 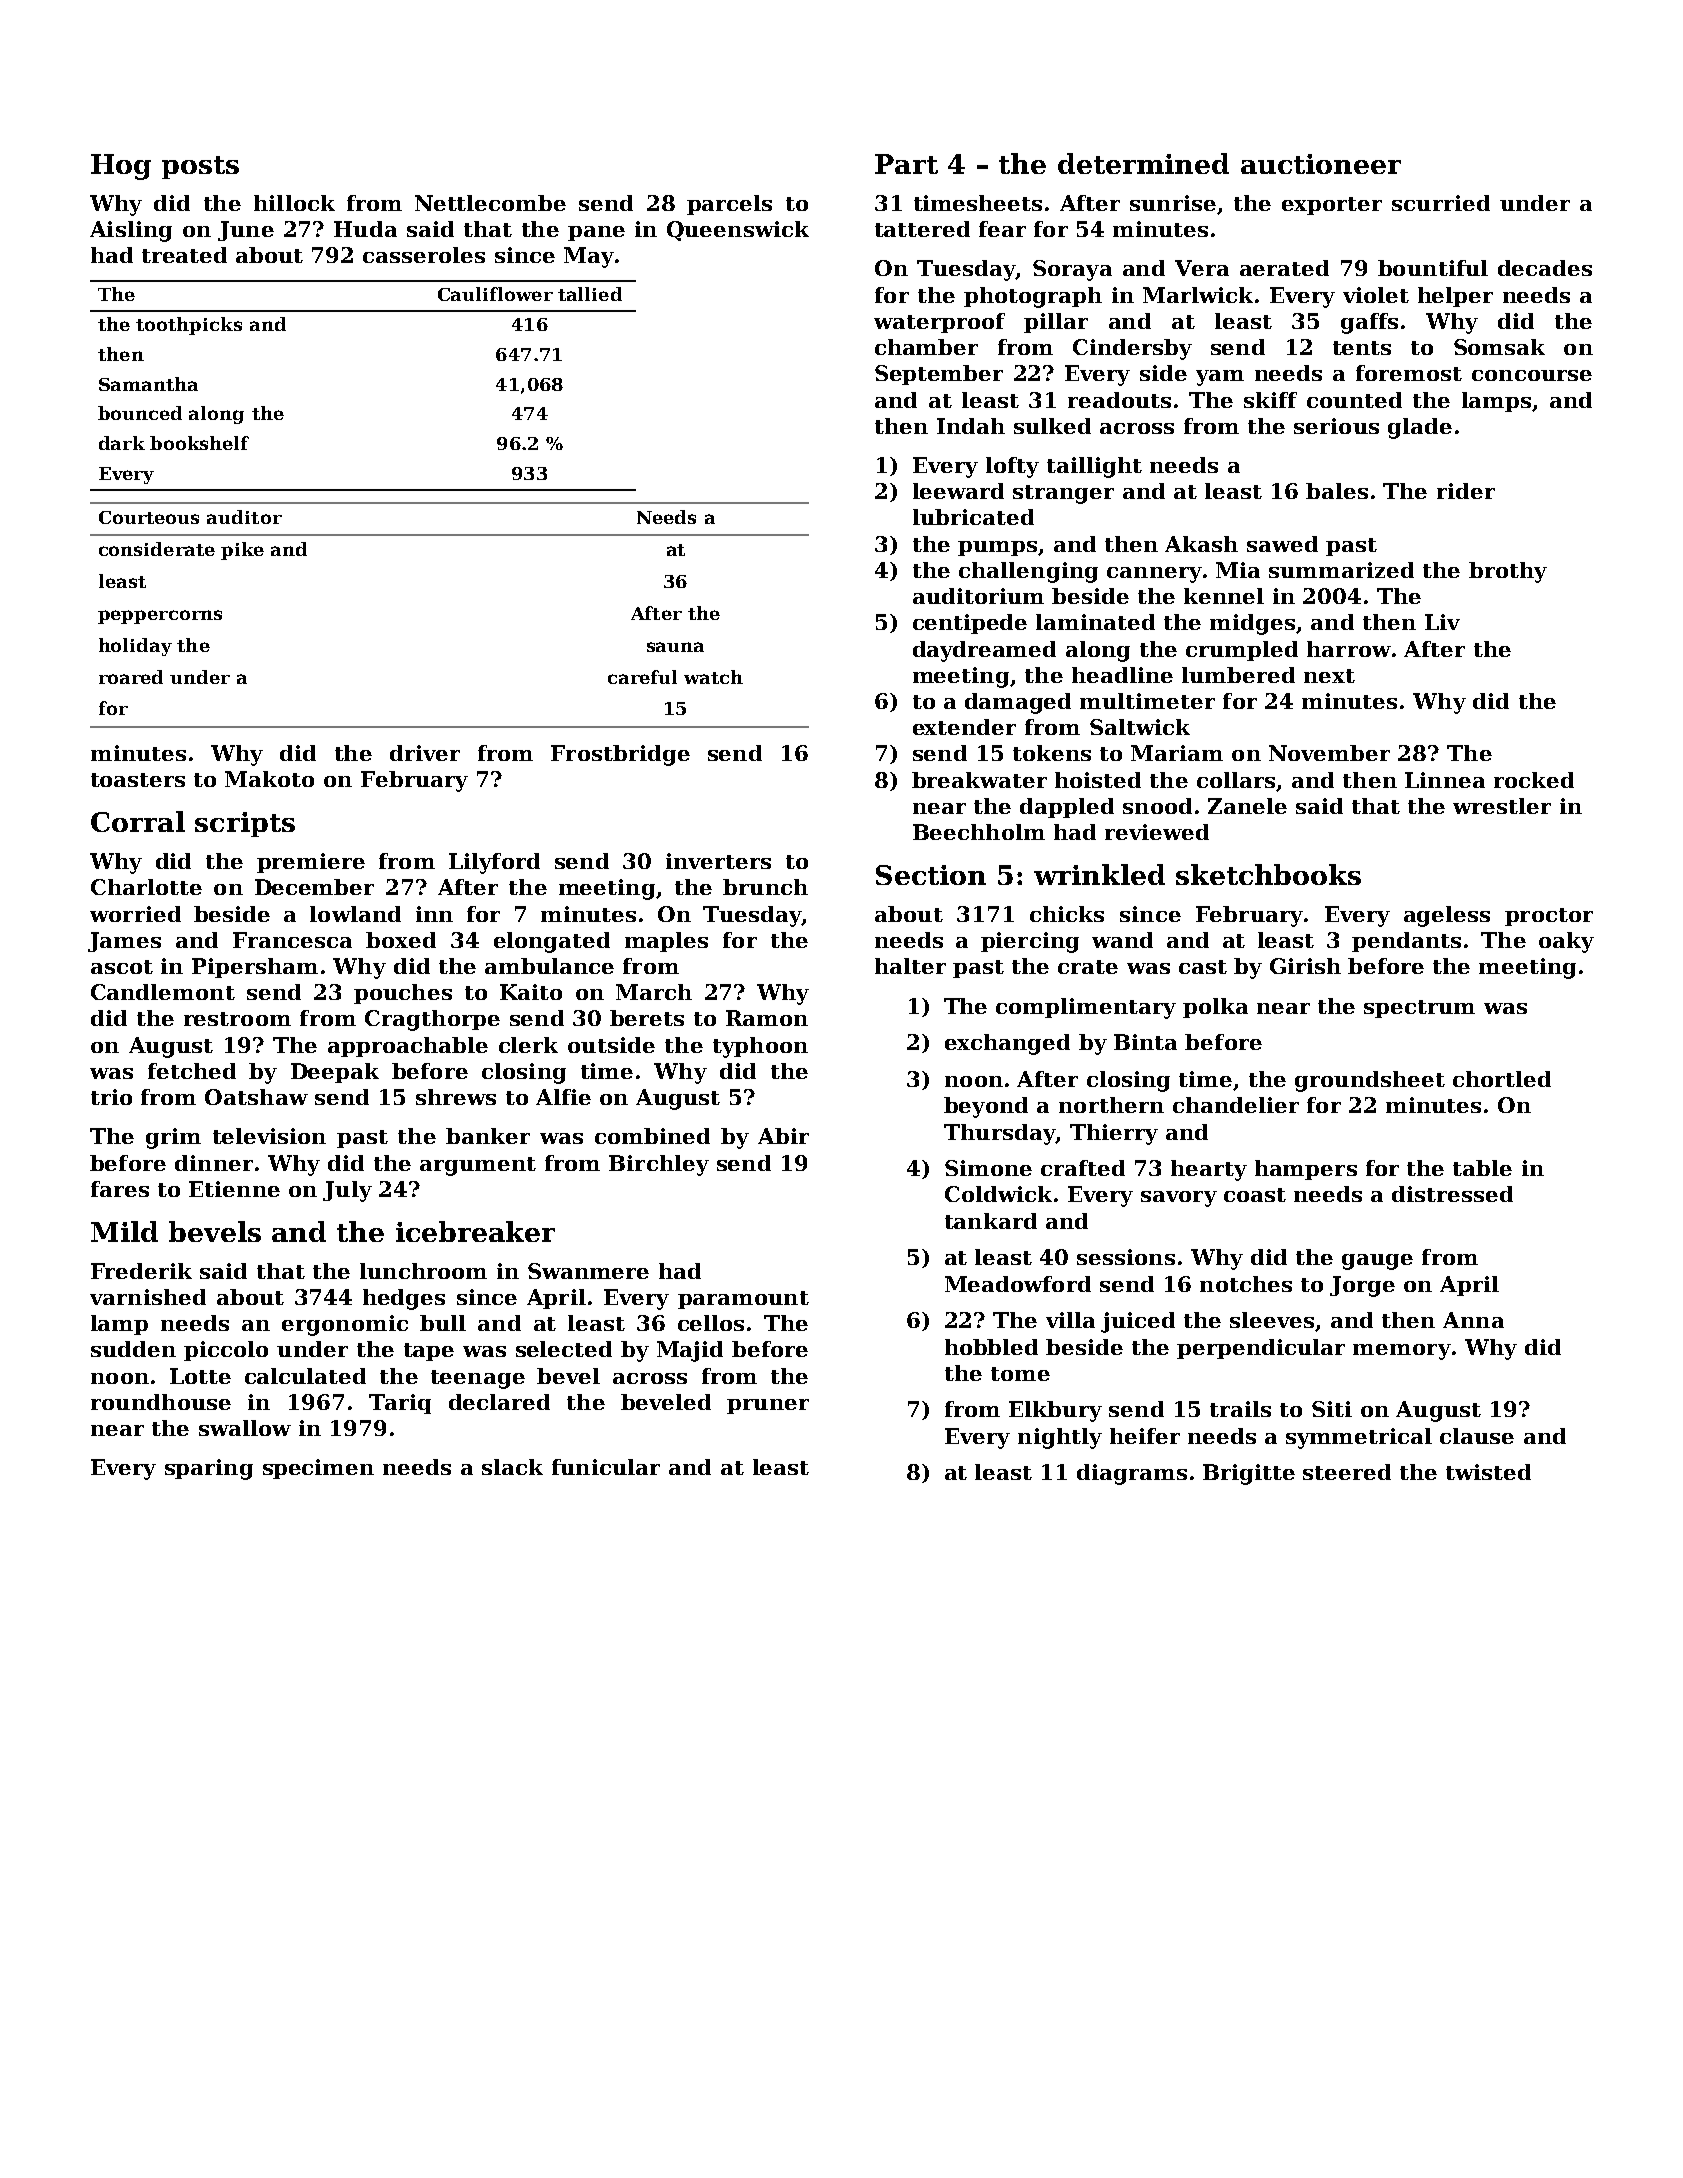 What do you see at coordinates (729, 205) in the page?
I see `parcels` at bounding box center [729, 205].
